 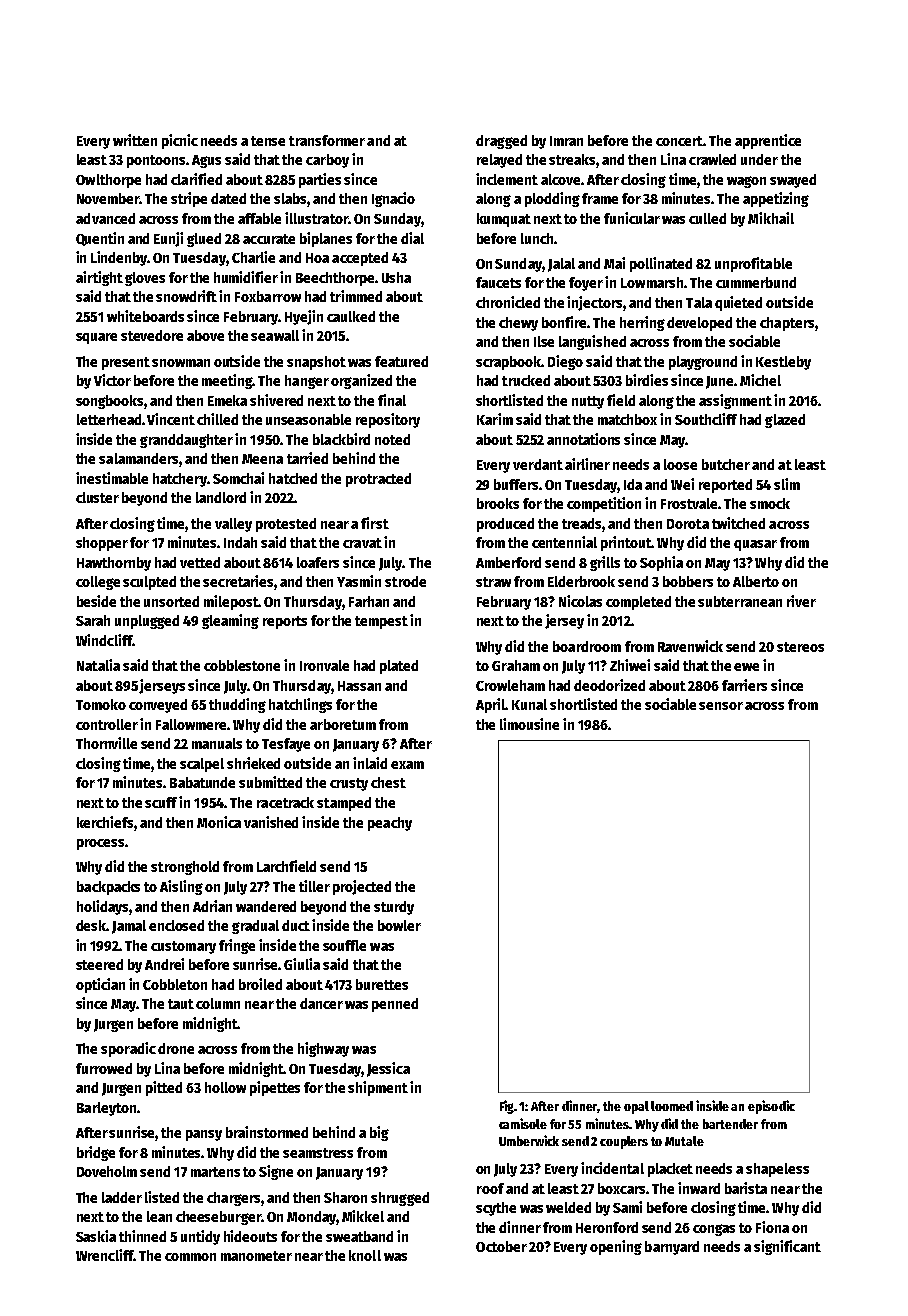 What do you see at coordinates (180, 141) in the image?
I see `picnic` at bounding box center [180, 141].
